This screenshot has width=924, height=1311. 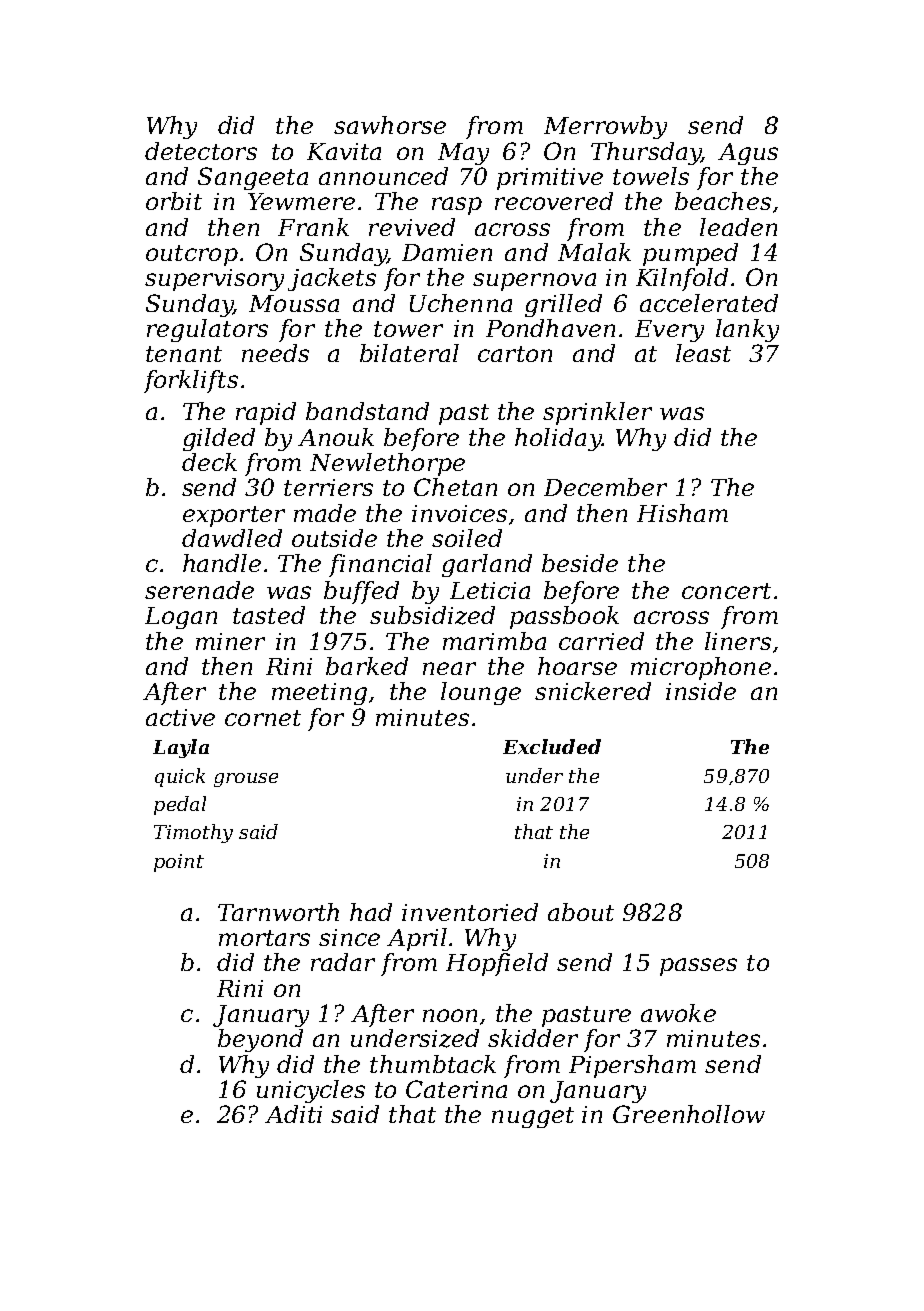 I want to click on Merrowby, so click(x=605, y=127).
